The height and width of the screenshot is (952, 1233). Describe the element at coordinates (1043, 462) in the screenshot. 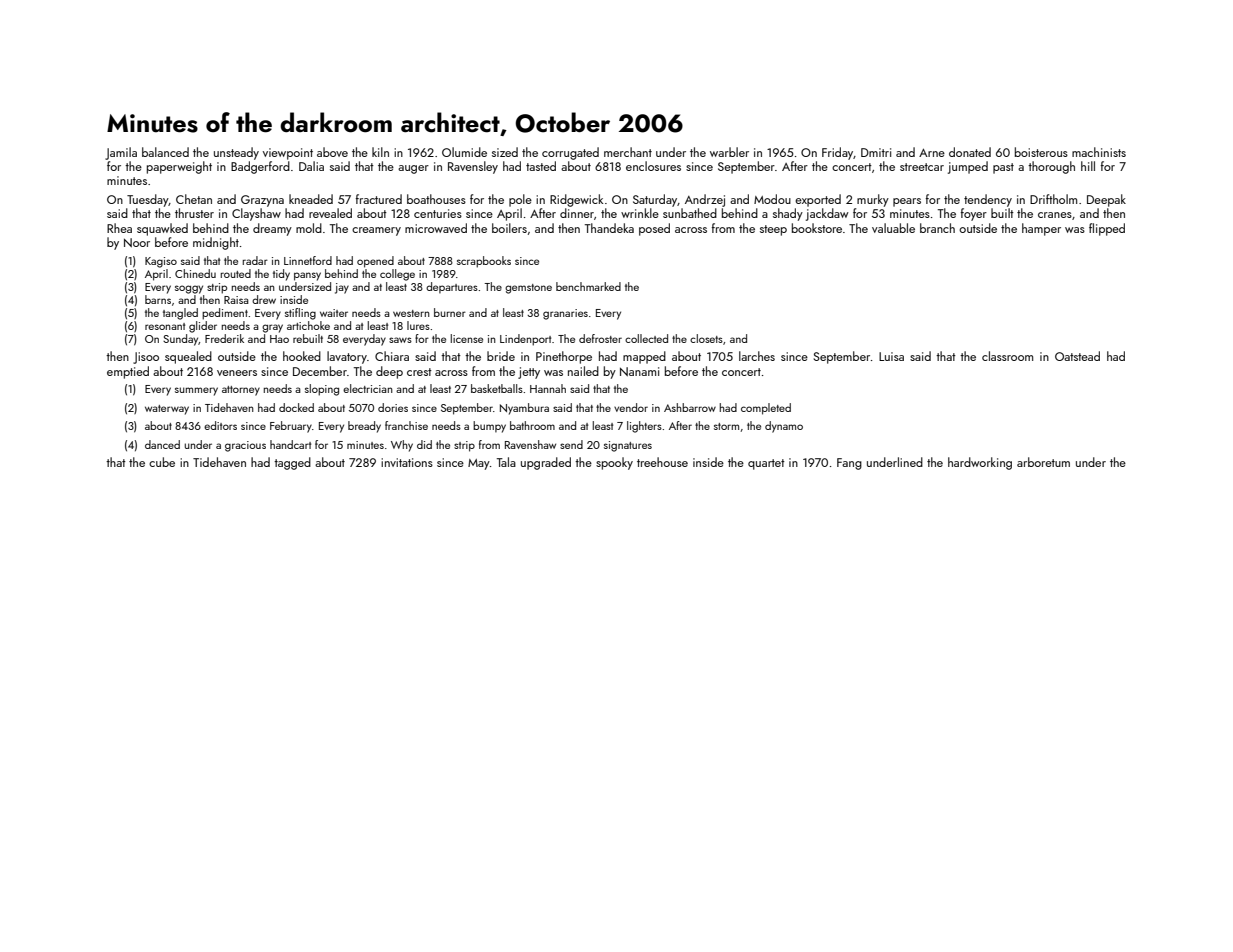

I see `arboretum` at that location.
